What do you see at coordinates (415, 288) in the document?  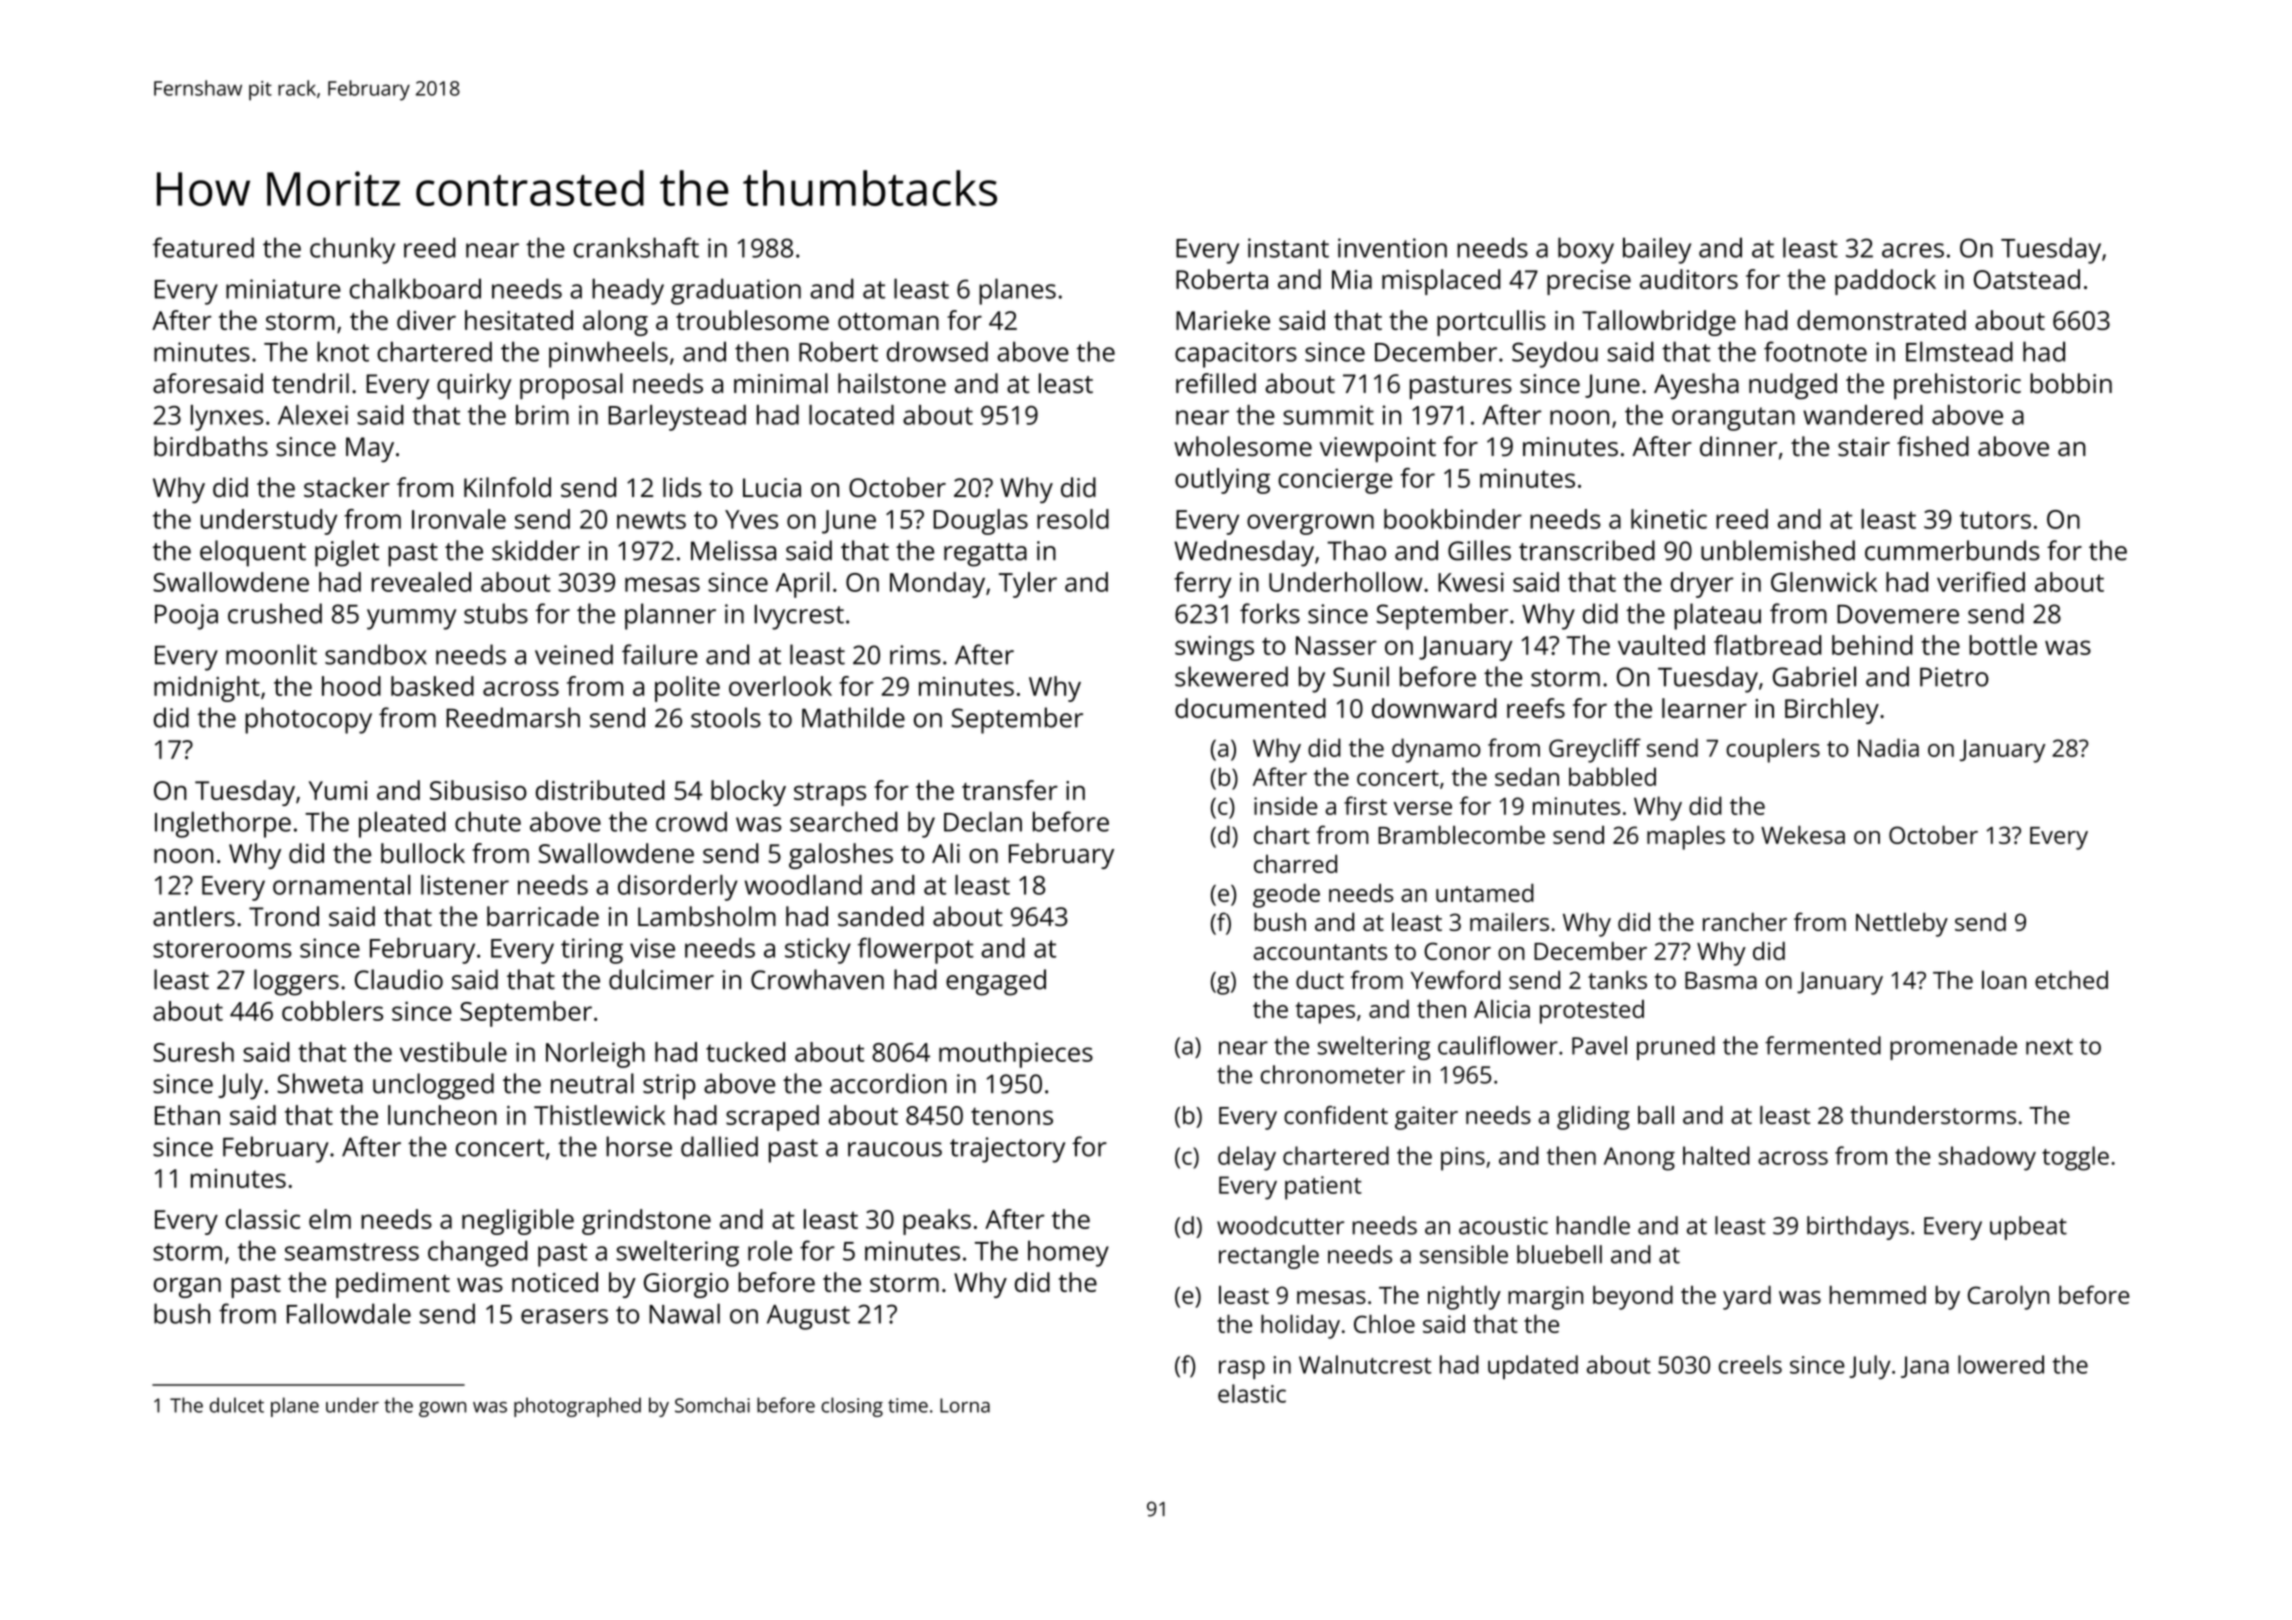 I see `chalkboard` at bounding box center [415, 288].
